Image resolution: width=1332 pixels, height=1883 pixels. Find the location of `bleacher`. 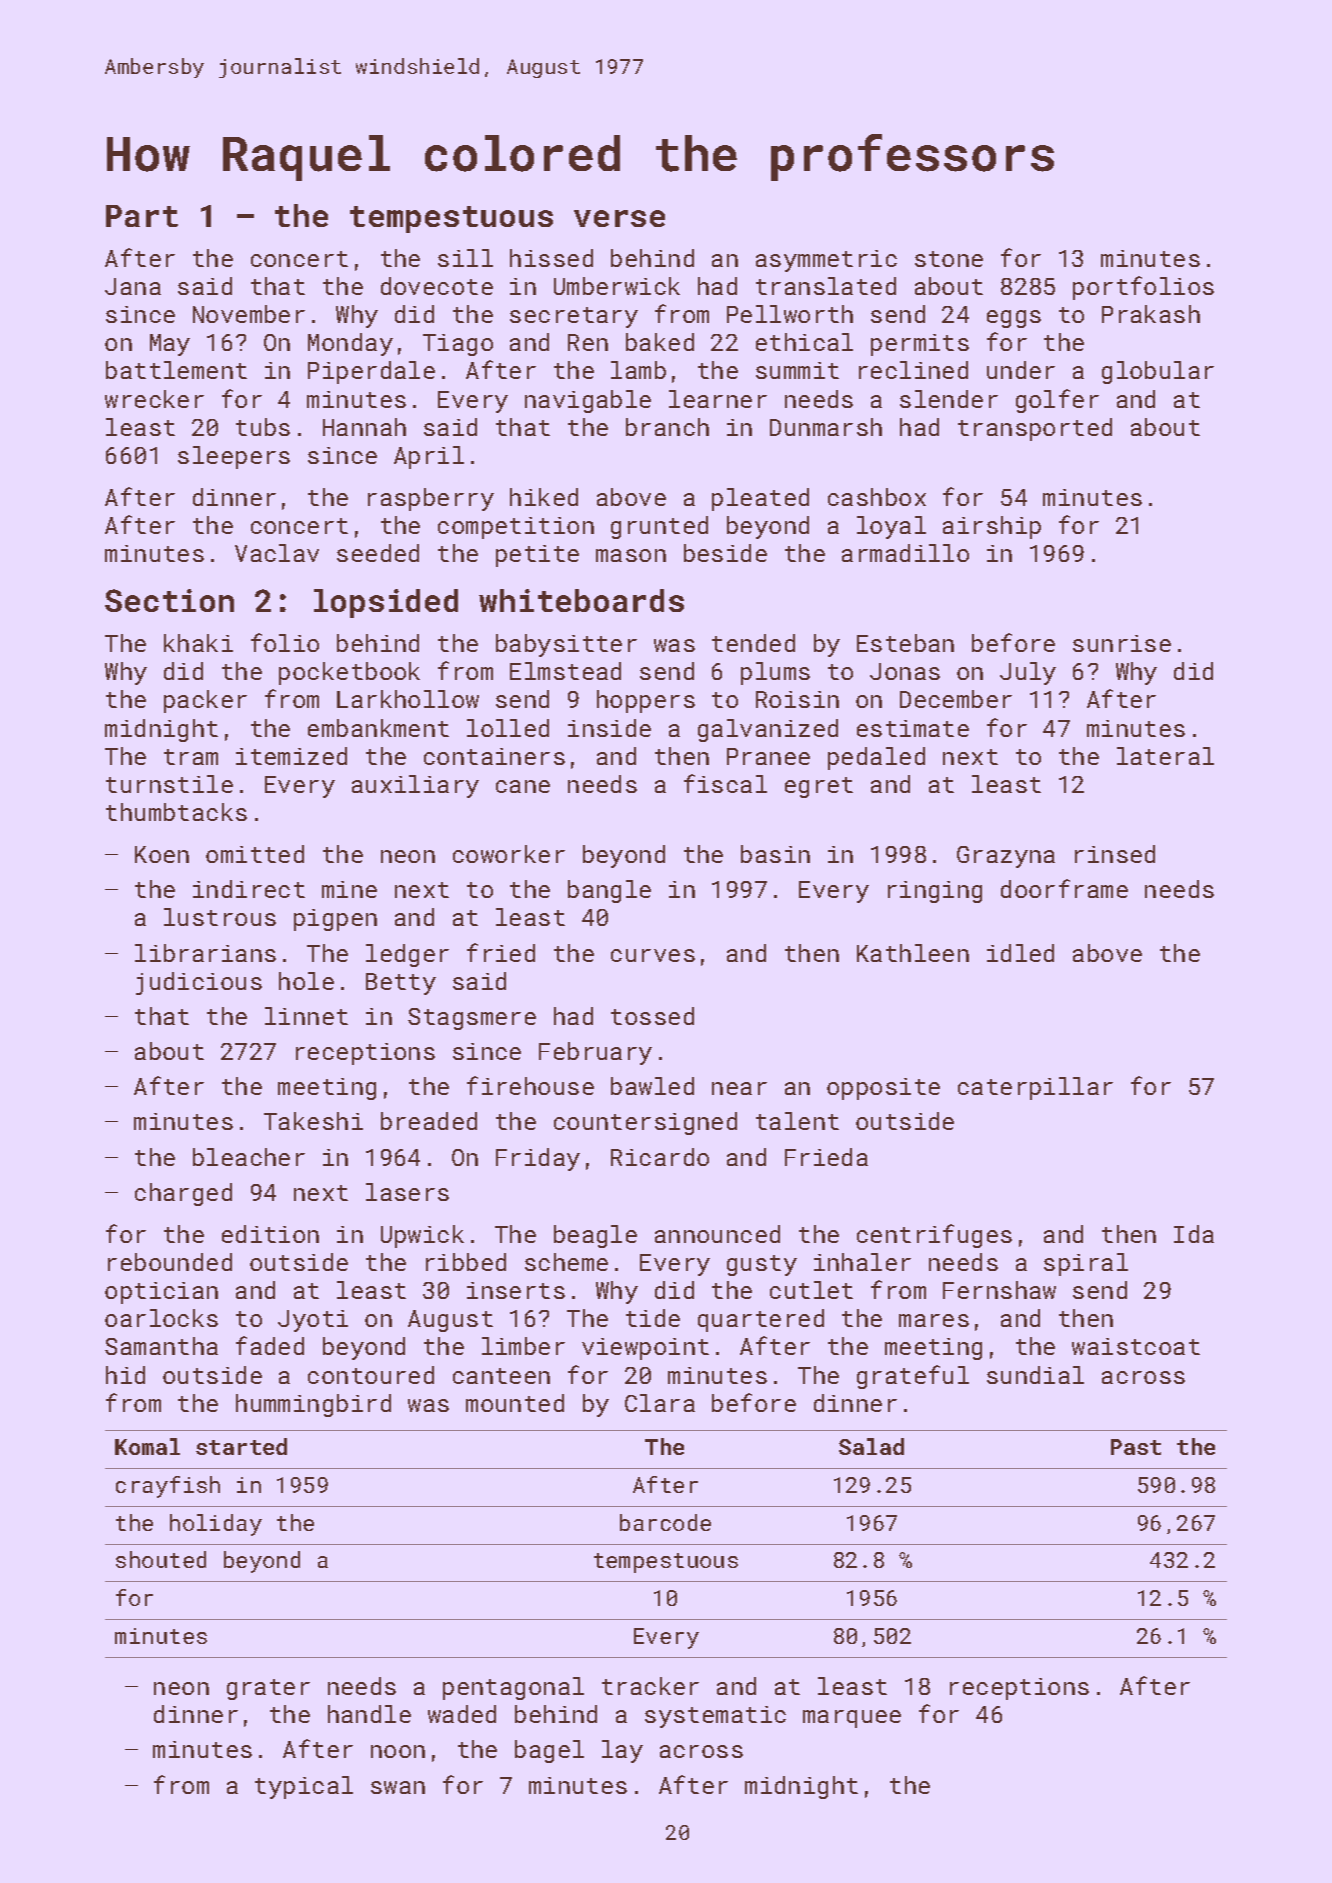

bleacher is located at coordinates (249, 1157).
